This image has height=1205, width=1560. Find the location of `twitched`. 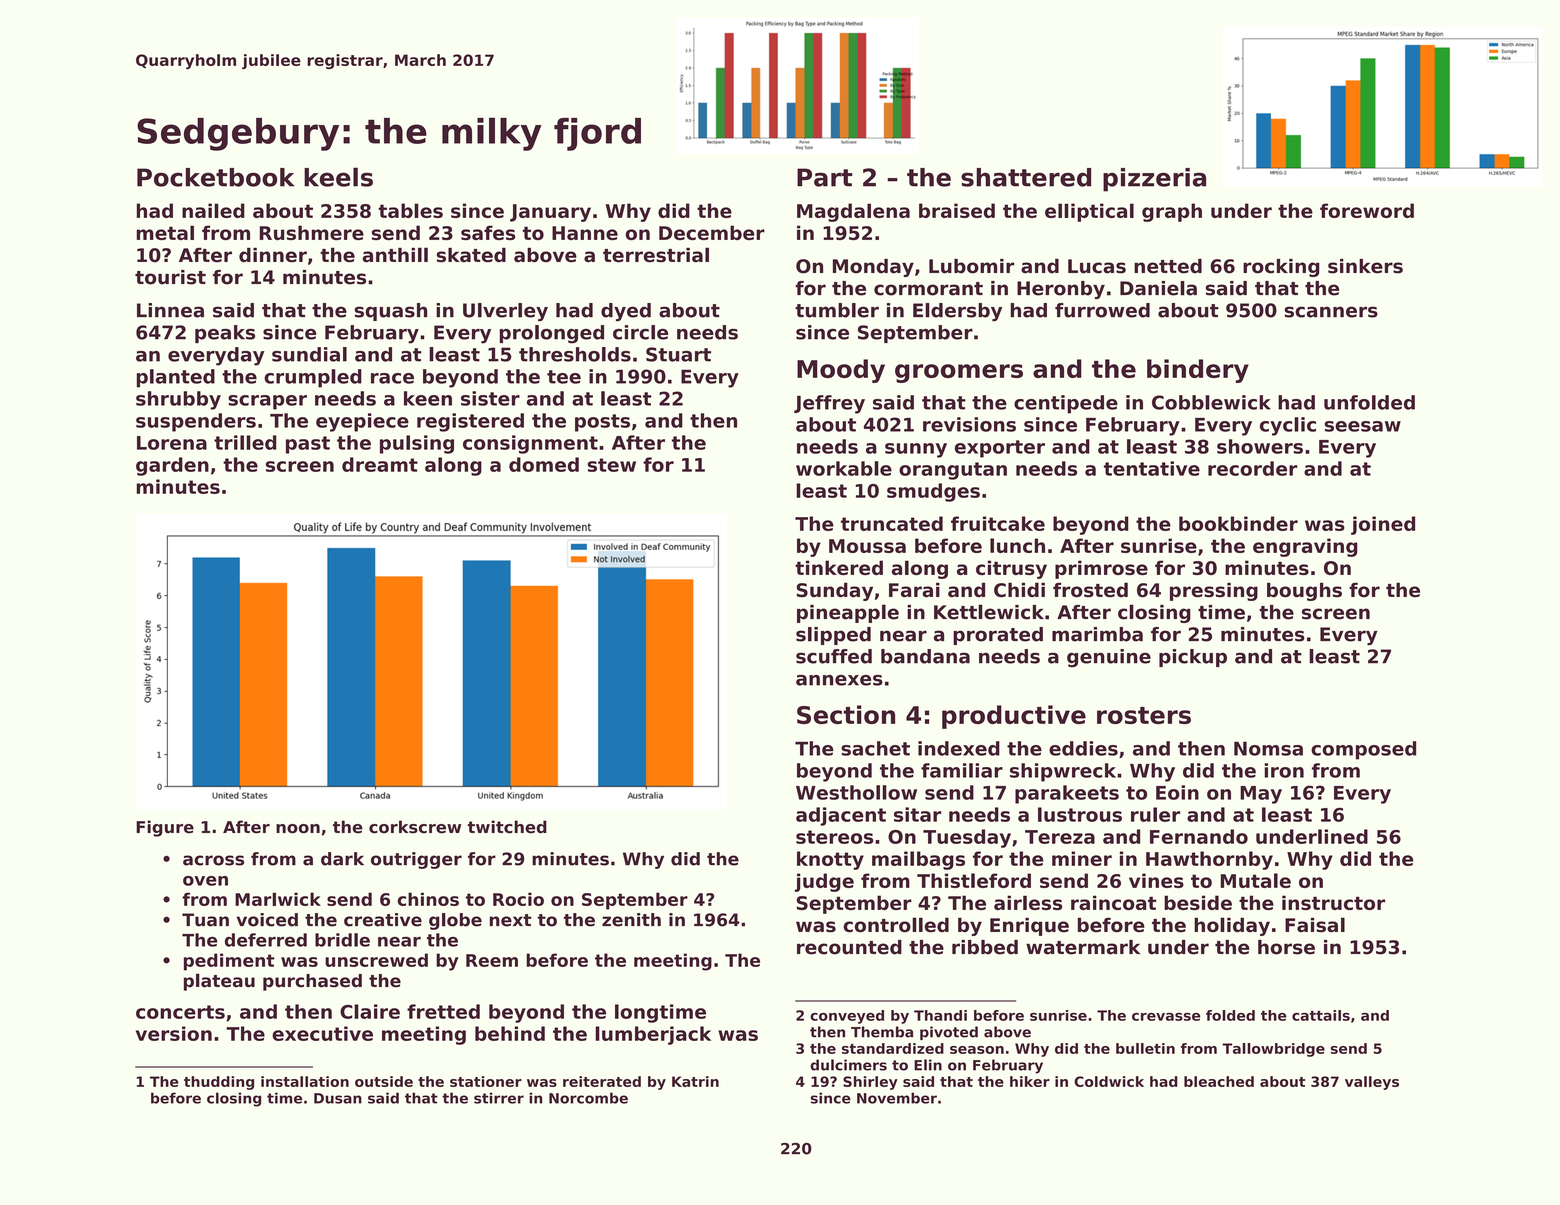

twitched is located at coordinates (507, 827).
